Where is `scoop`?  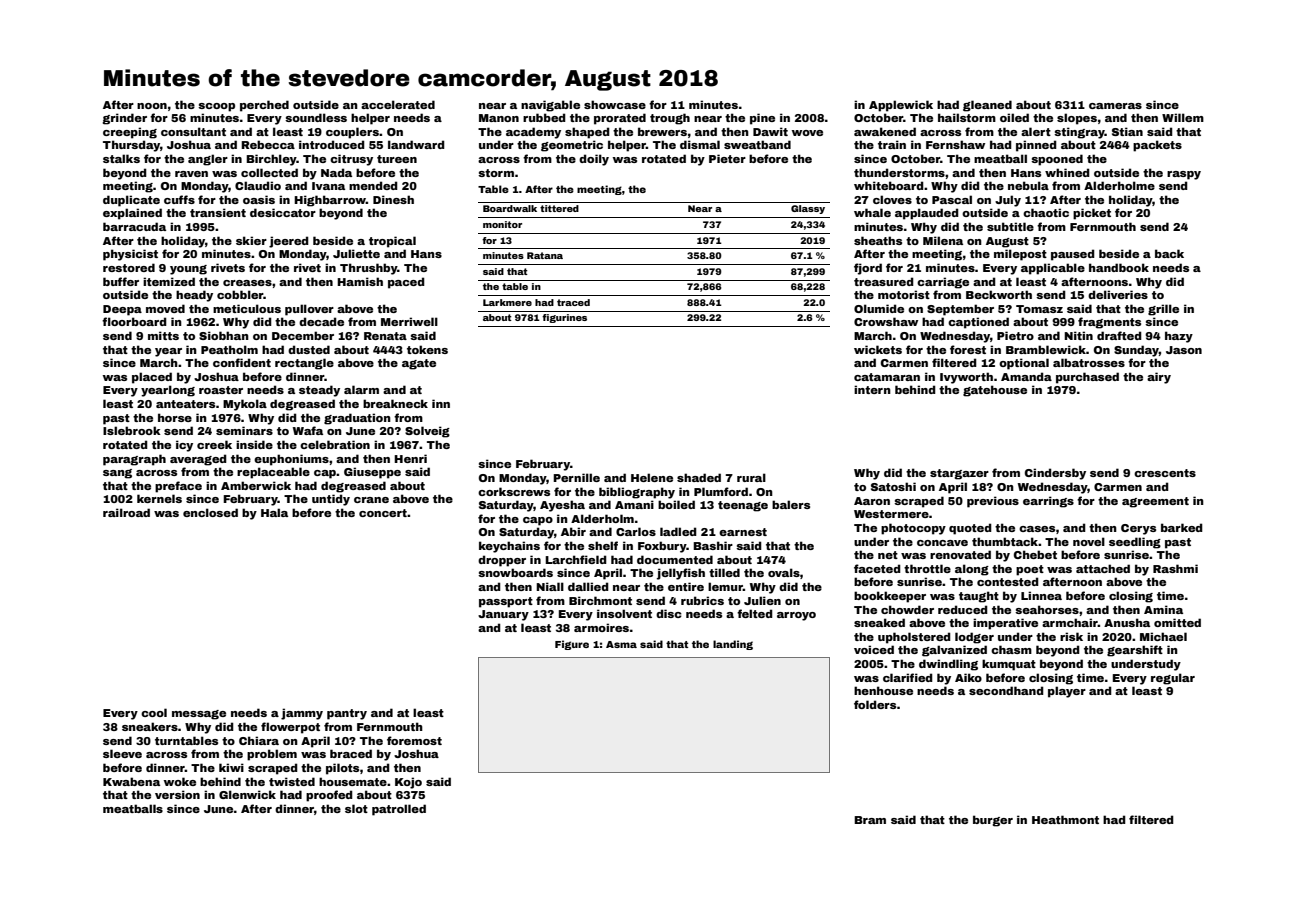
scoop is located at coordinates (216, 107).
